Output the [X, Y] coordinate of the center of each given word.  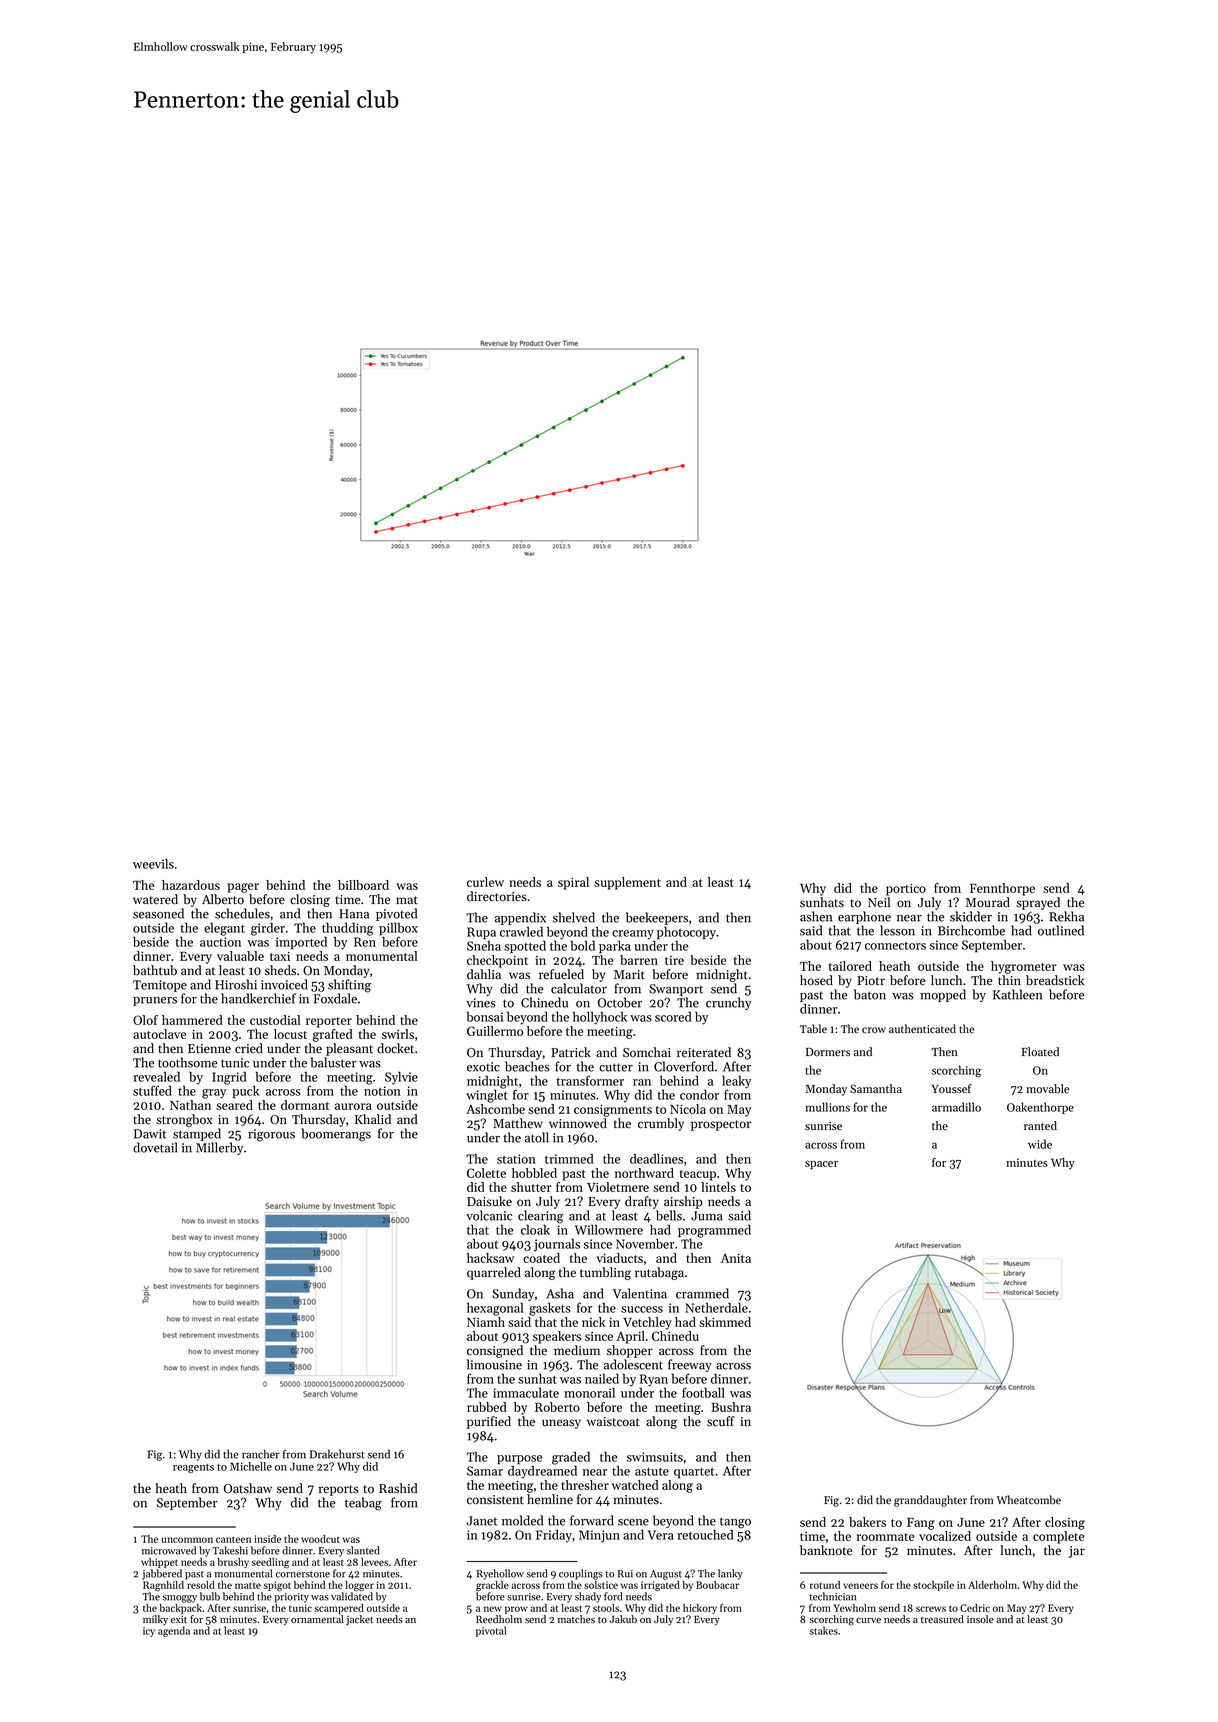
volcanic [489, 1215]
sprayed [1038, 903]
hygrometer [1024, 967]
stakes [824, 1630]
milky [155, 1620]
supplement [627, 883]
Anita [736, 1258]
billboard [363, 885]
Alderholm [992, 1585]
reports [339, 1490]
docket [395, 1048]
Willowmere [609, 1229]
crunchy [728, 1003]
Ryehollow [500, 1574]
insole [980, 1619]
